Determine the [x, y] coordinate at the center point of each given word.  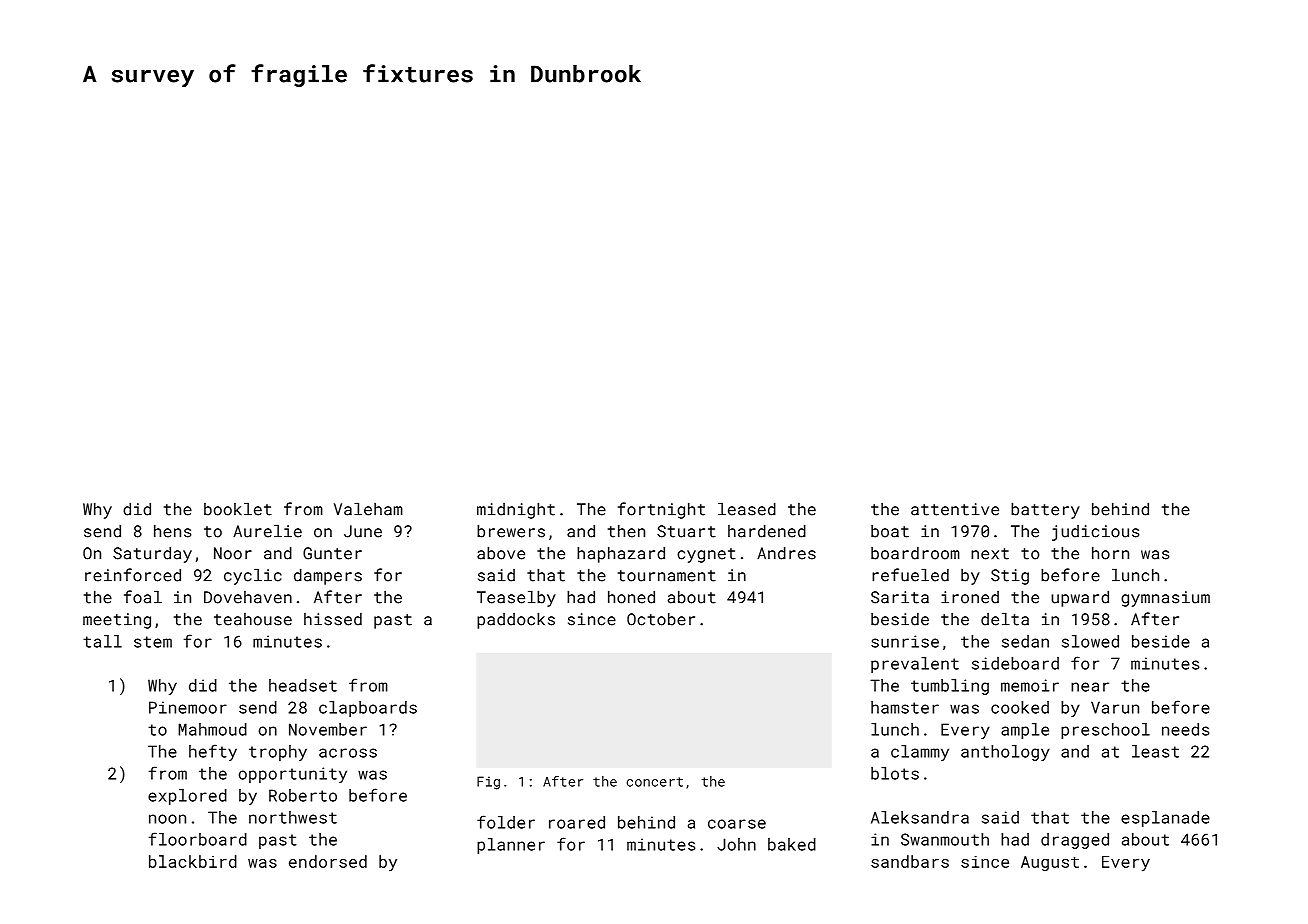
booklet [238, 509]
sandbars [910, 861]
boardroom [915, 553]
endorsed [328, 861]
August [1050, 863]
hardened [767, 531]
